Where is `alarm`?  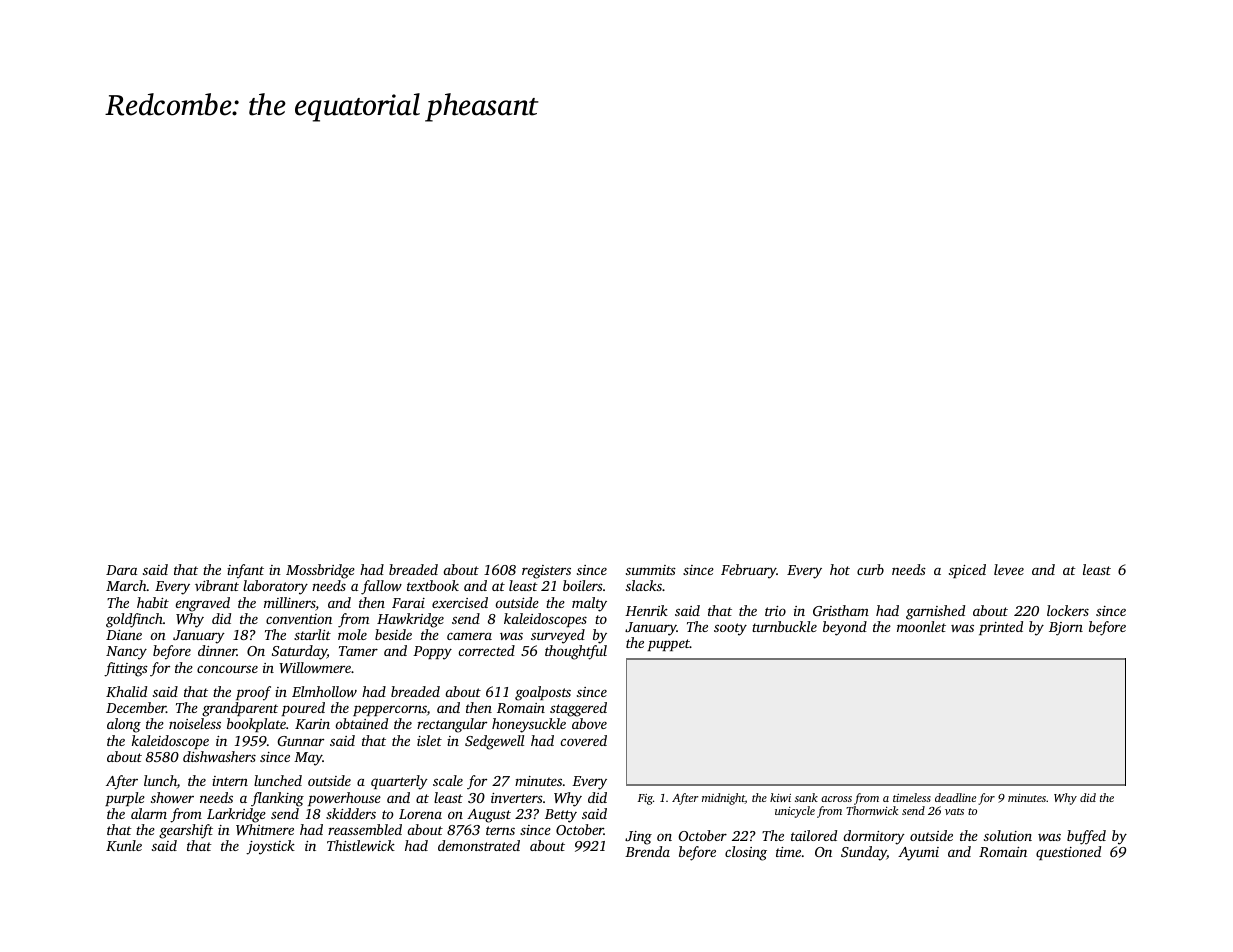 alarm is located at coordinates (149, 813).
